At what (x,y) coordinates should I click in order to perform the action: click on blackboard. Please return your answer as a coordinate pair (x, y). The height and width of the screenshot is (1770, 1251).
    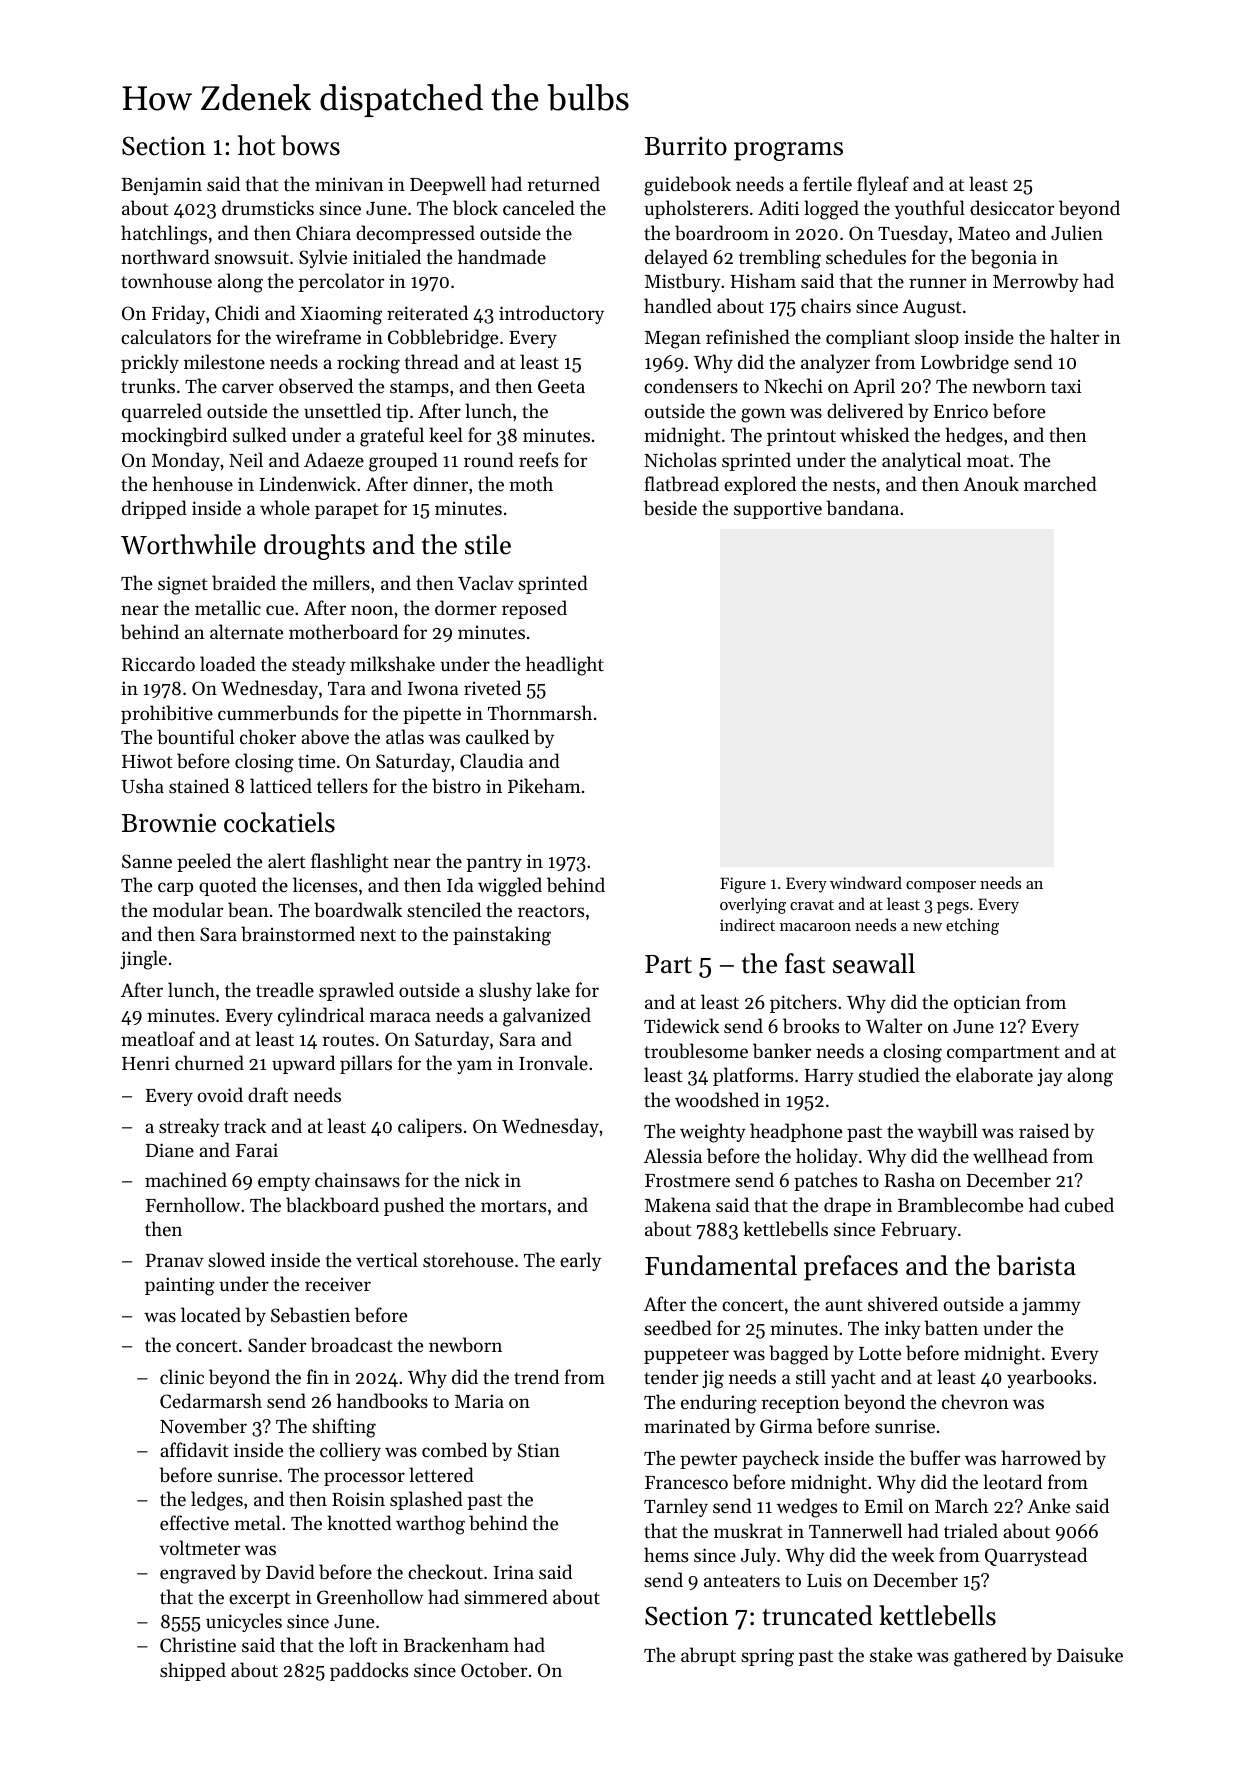
    Looking at the image, I should click on (332, 1205).
